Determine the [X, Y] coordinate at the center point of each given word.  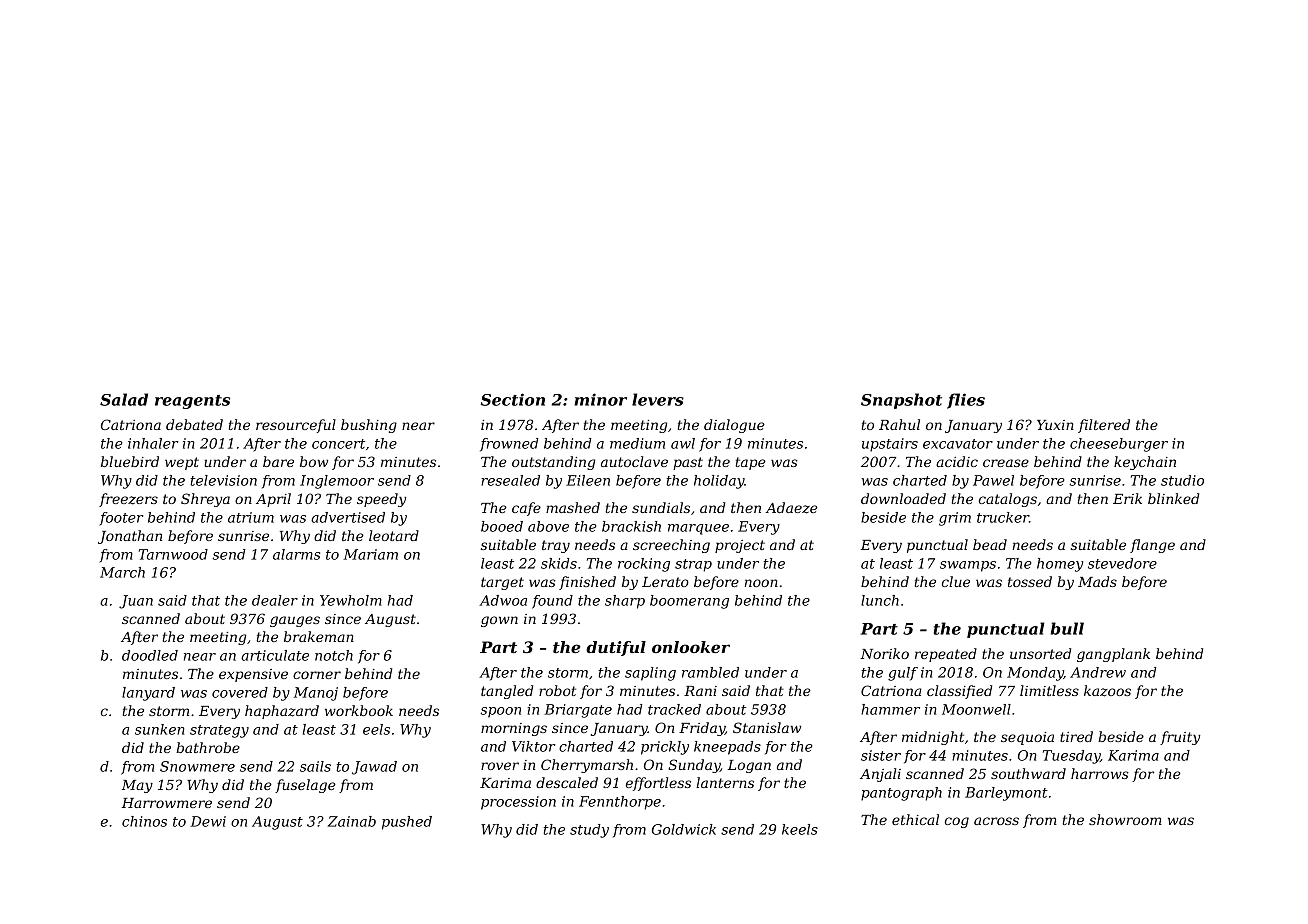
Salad [124, 399]
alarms [296, 554]
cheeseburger [1119, 445]
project [740, 546]
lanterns [725, 782]
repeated [946, 655]
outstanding [553, 463]
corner [317, 675]
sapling [650, 674]
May [137, 786]
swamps [968, 566]
